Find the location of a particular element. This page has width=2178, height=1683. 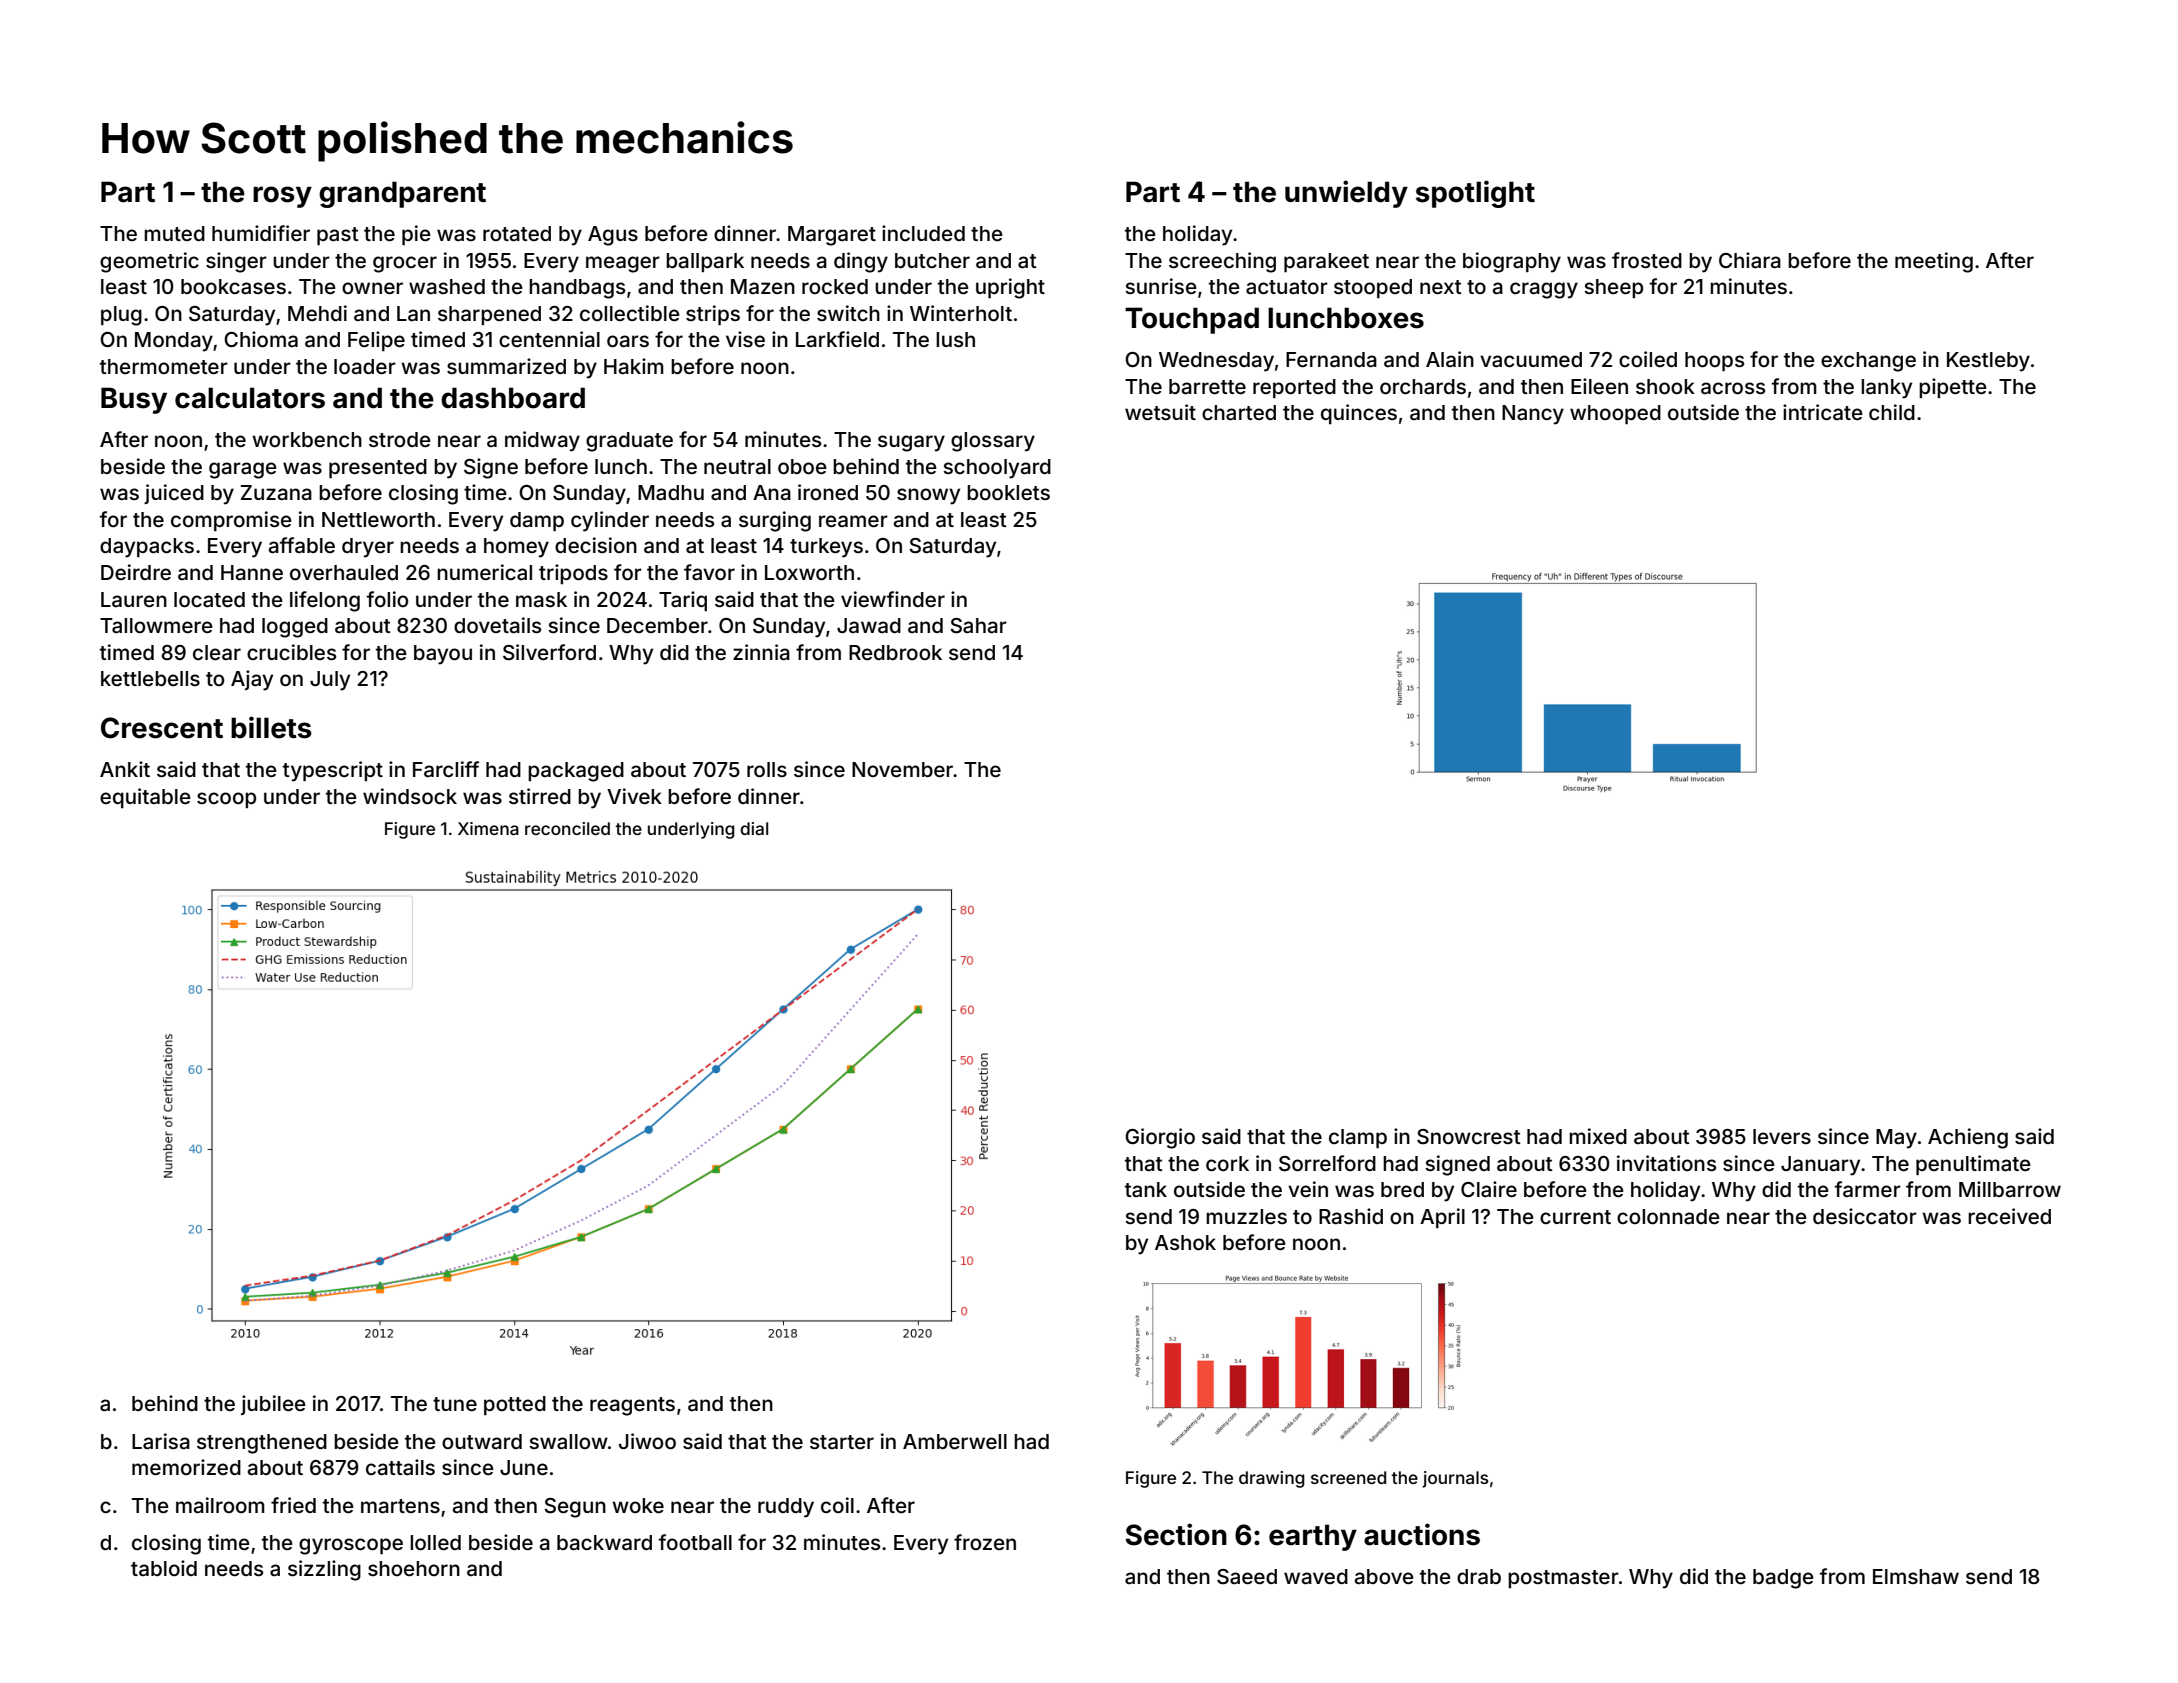

lush is located at coordinates (955, 339).
